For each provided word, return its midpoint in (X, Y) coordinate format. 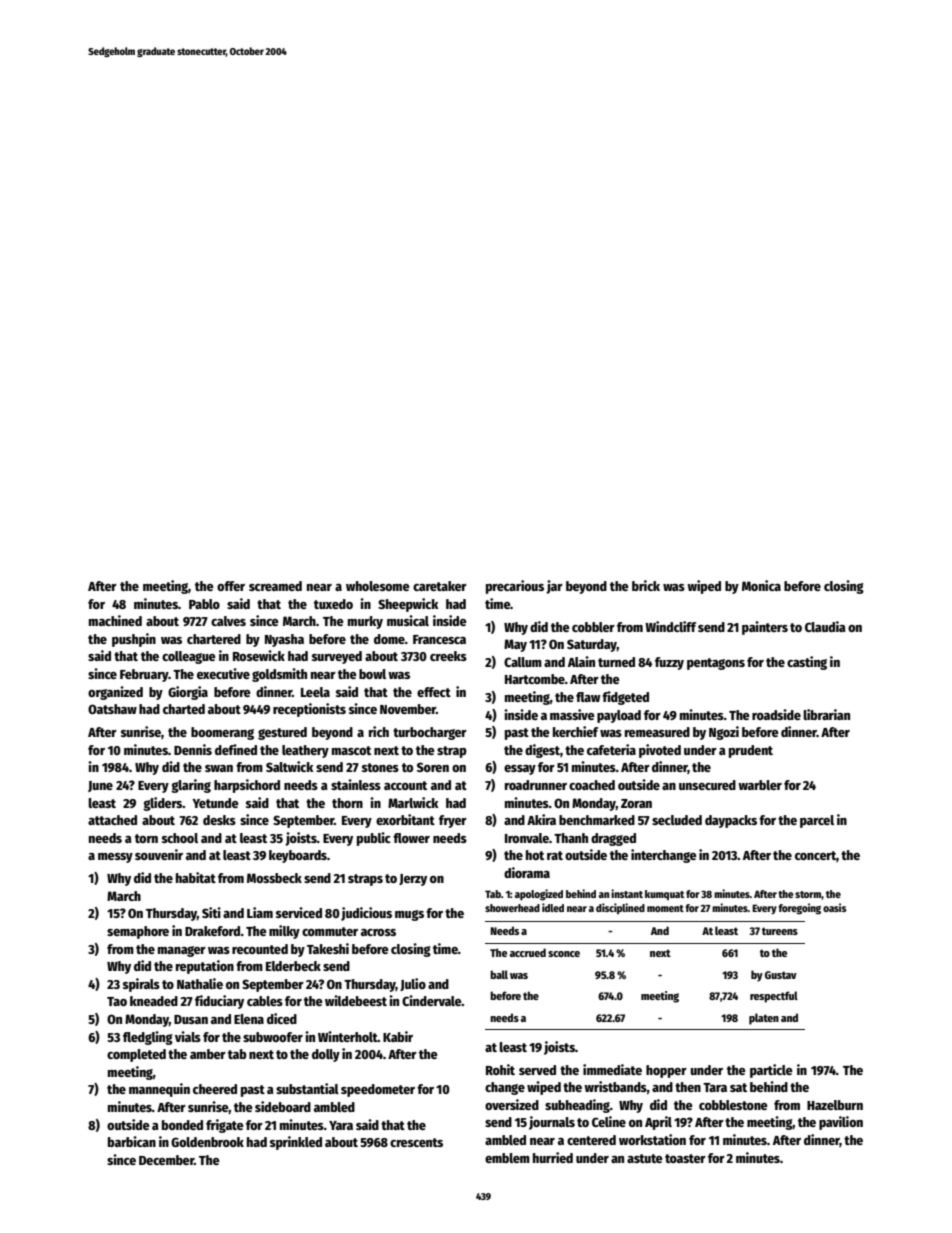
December (166, 1160)
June (100, 786)
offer (231, 586)
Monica (761, 585)
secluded (677, 820)
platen (764, 1019)
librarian (826, 714)
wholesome (378, 586)
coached (592, 785)
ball (499, 974)
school (180, 838)
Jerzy (413, 880)
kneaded (154, 1001)
